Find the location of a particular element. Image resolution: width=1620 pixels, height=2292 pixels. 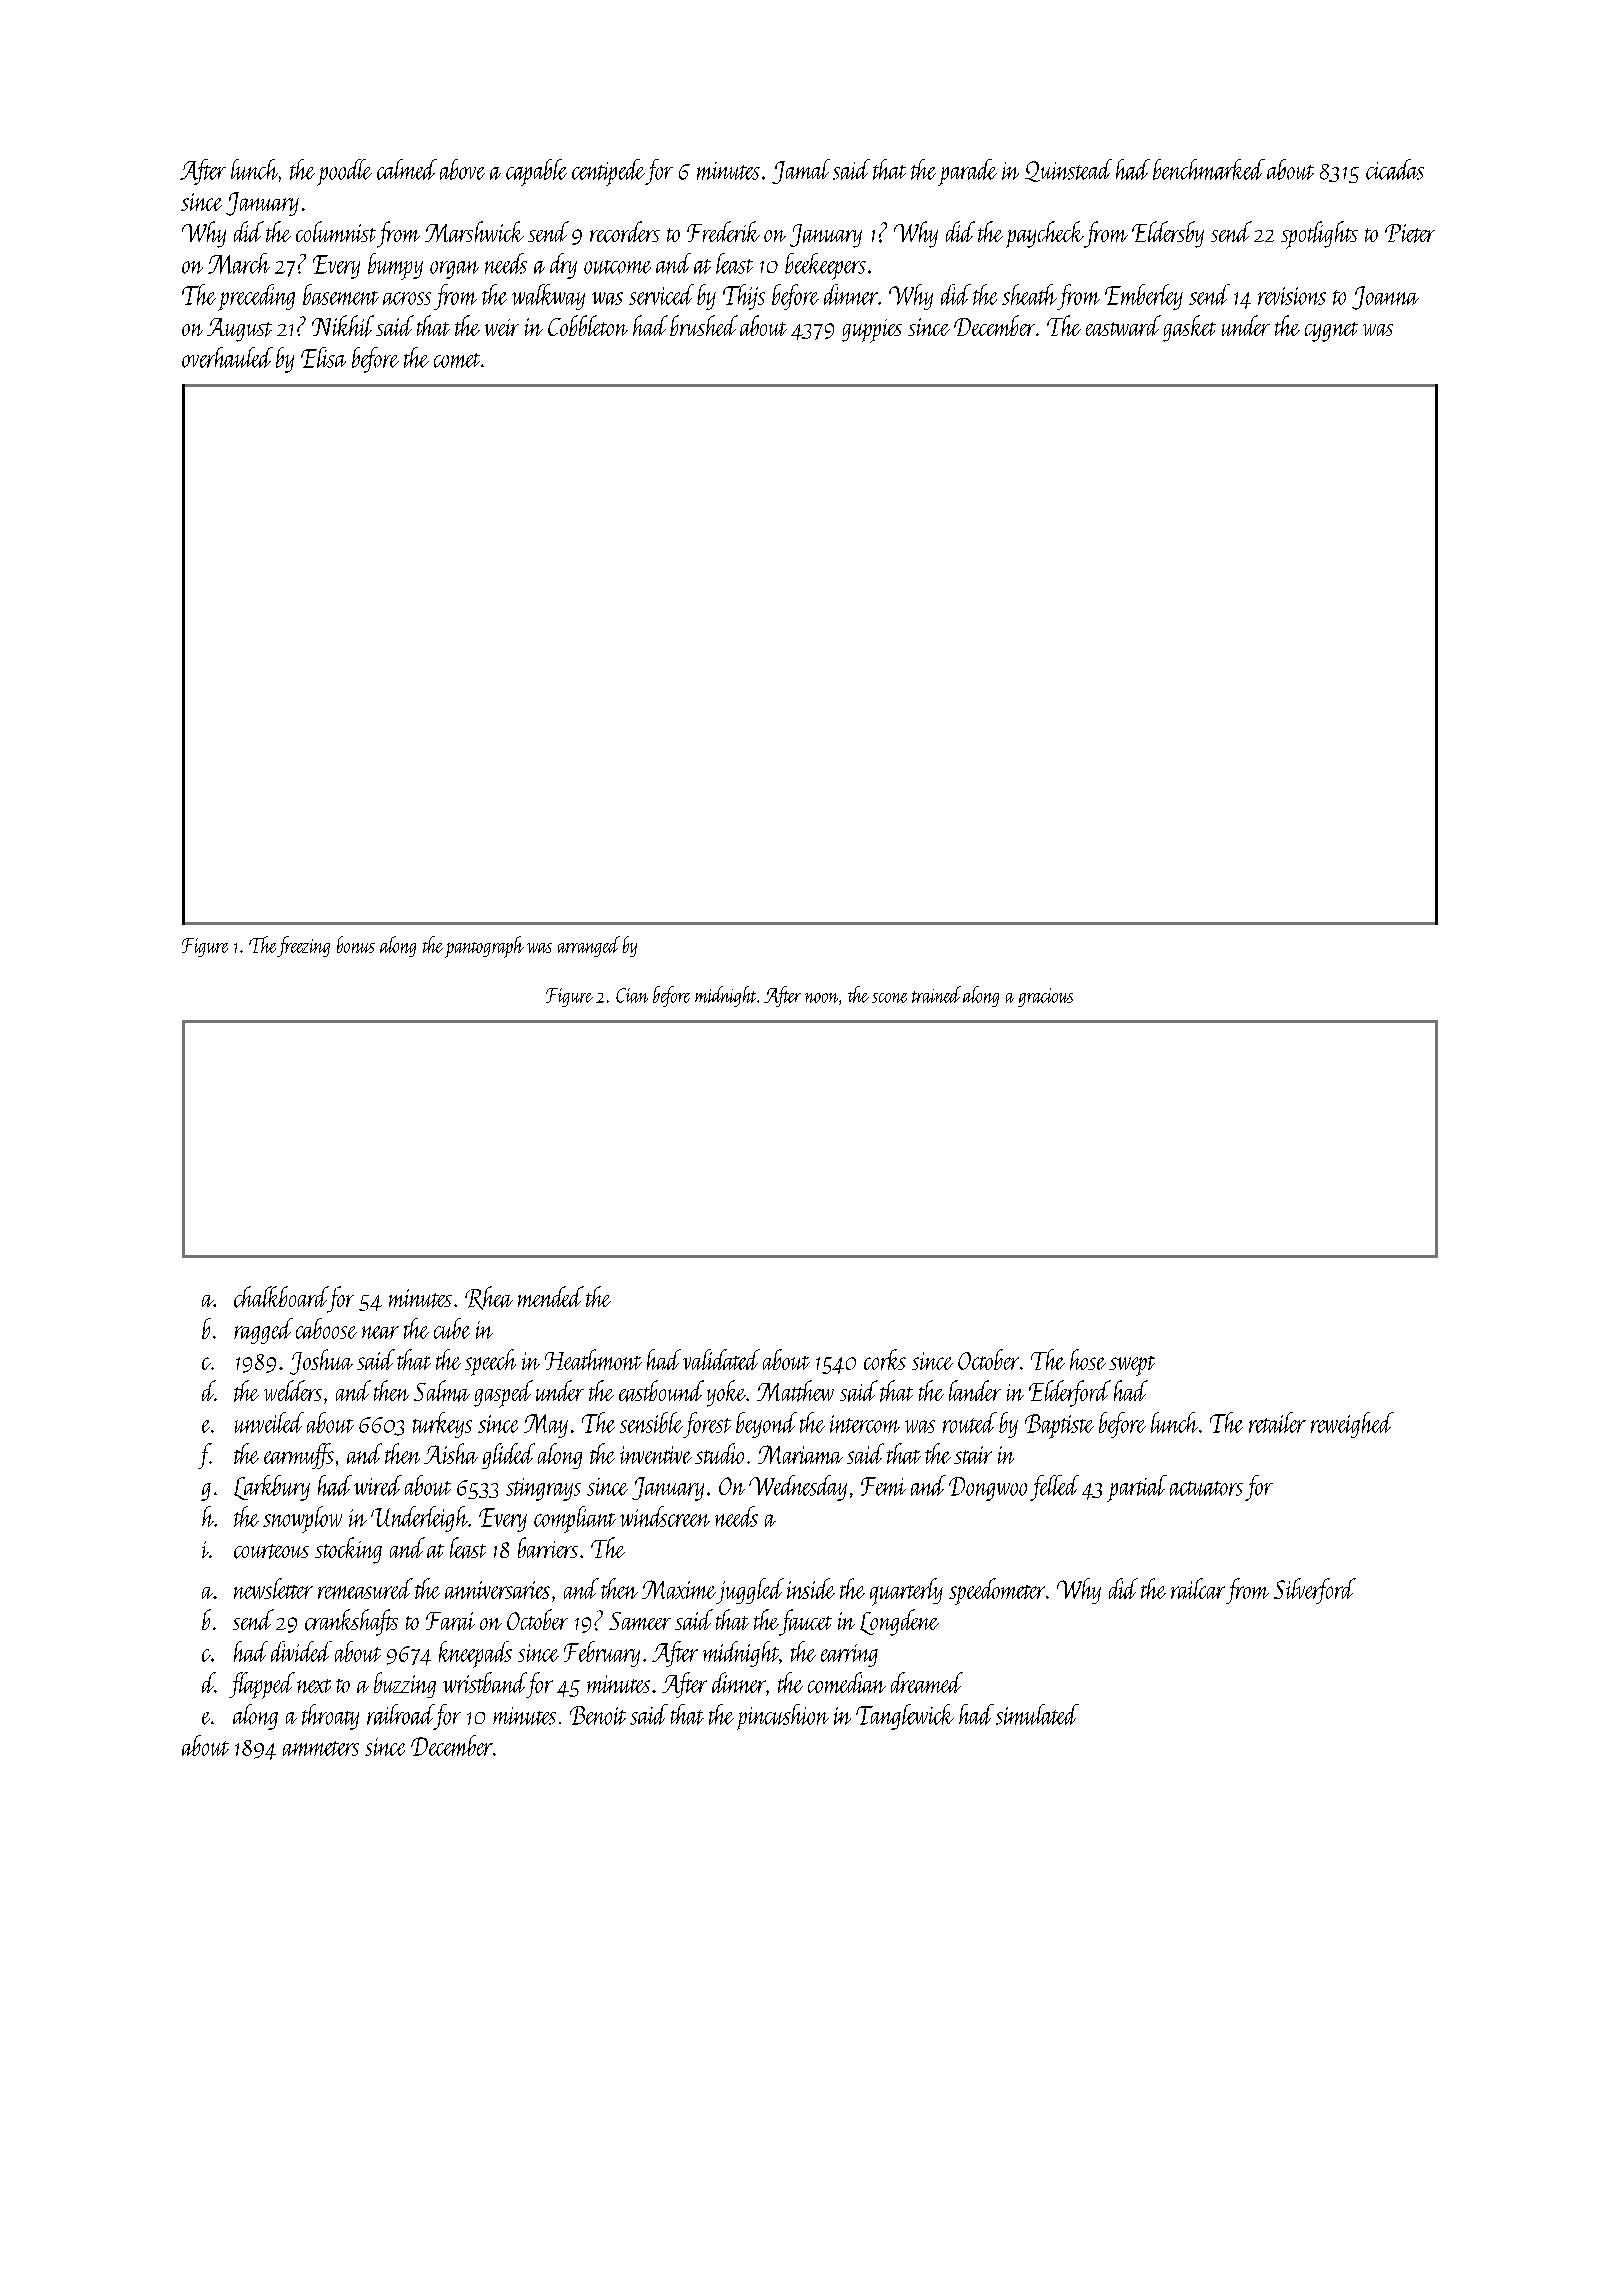

freezing is located at coordinates (303, 946).
